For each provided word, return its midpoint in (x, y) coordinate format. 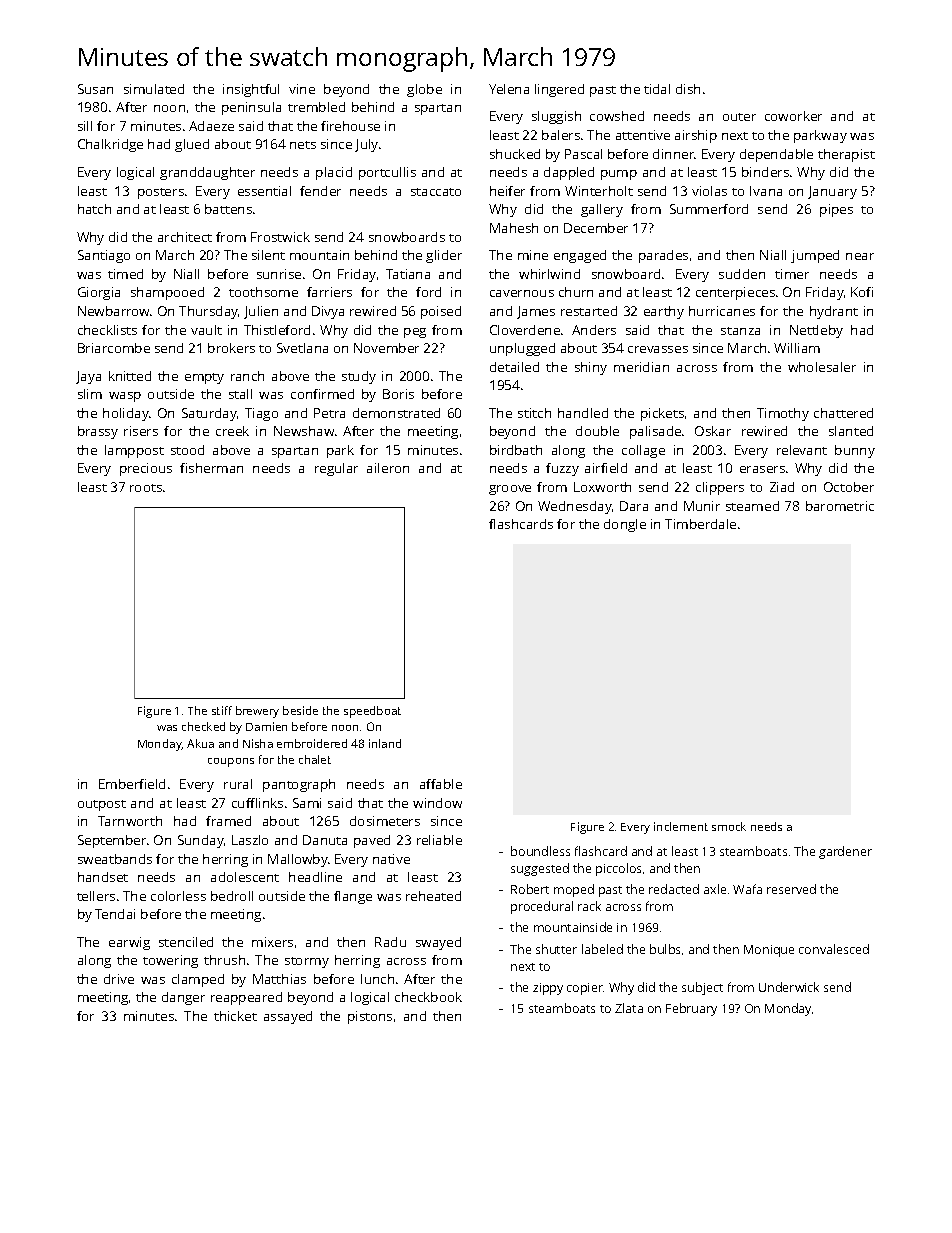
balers (561, 135)
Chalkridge (110, 145)
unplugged (522, 349)
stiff (222, 710)
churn (576, 292)
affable (441, 784)
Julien (261, 312)
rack (589, 906)
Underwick (789, 987)
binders (765, 172)
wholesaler (822, 367)
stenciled (186, 942)
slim (90, 394)
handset (103, 877)
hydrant (834, 312)
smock (729, 826)
